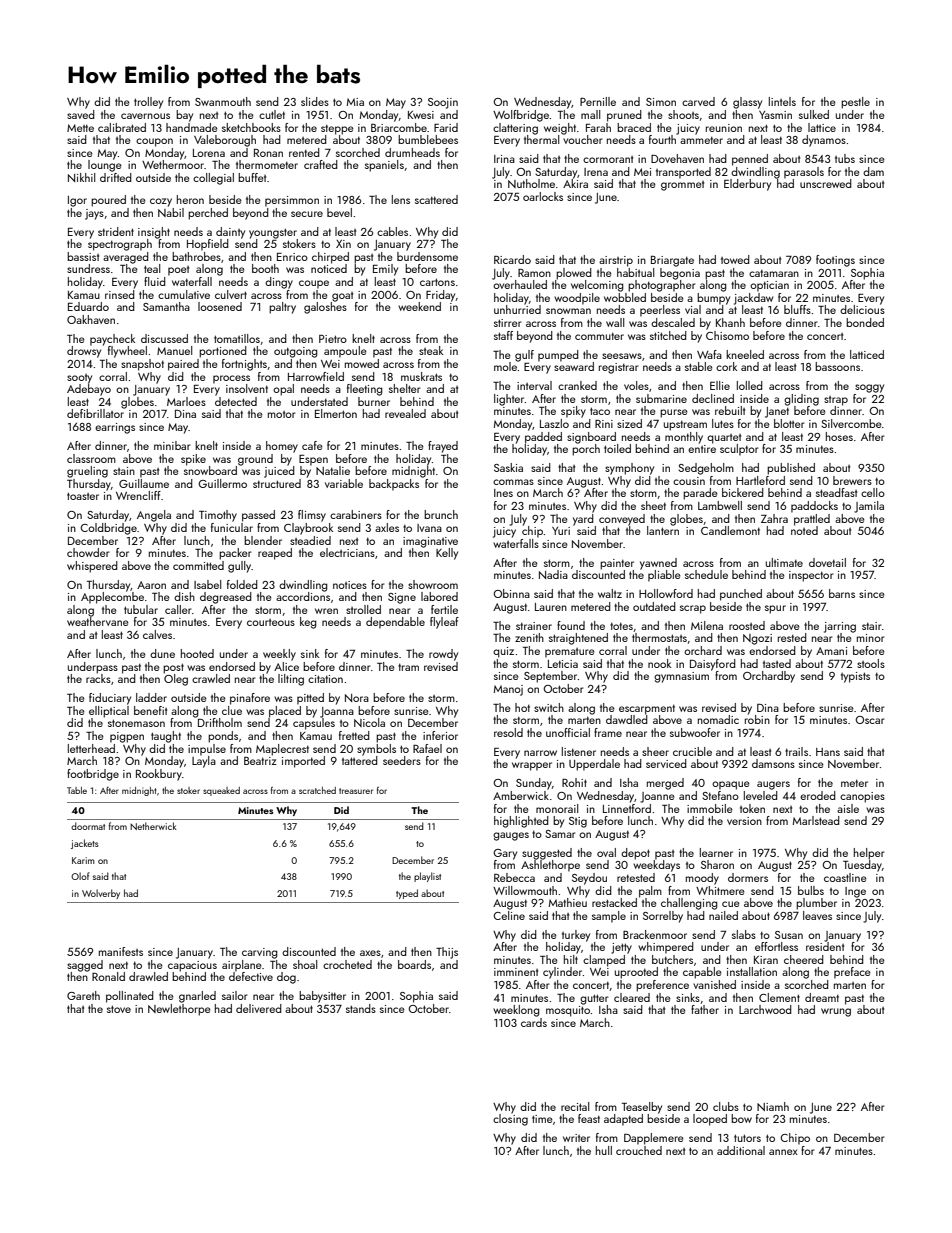 The height and width of the screenshot is (1233, 952). Describe the element at coordinates (142, 365) in the screenshot. I see `snapshot` at that location.
